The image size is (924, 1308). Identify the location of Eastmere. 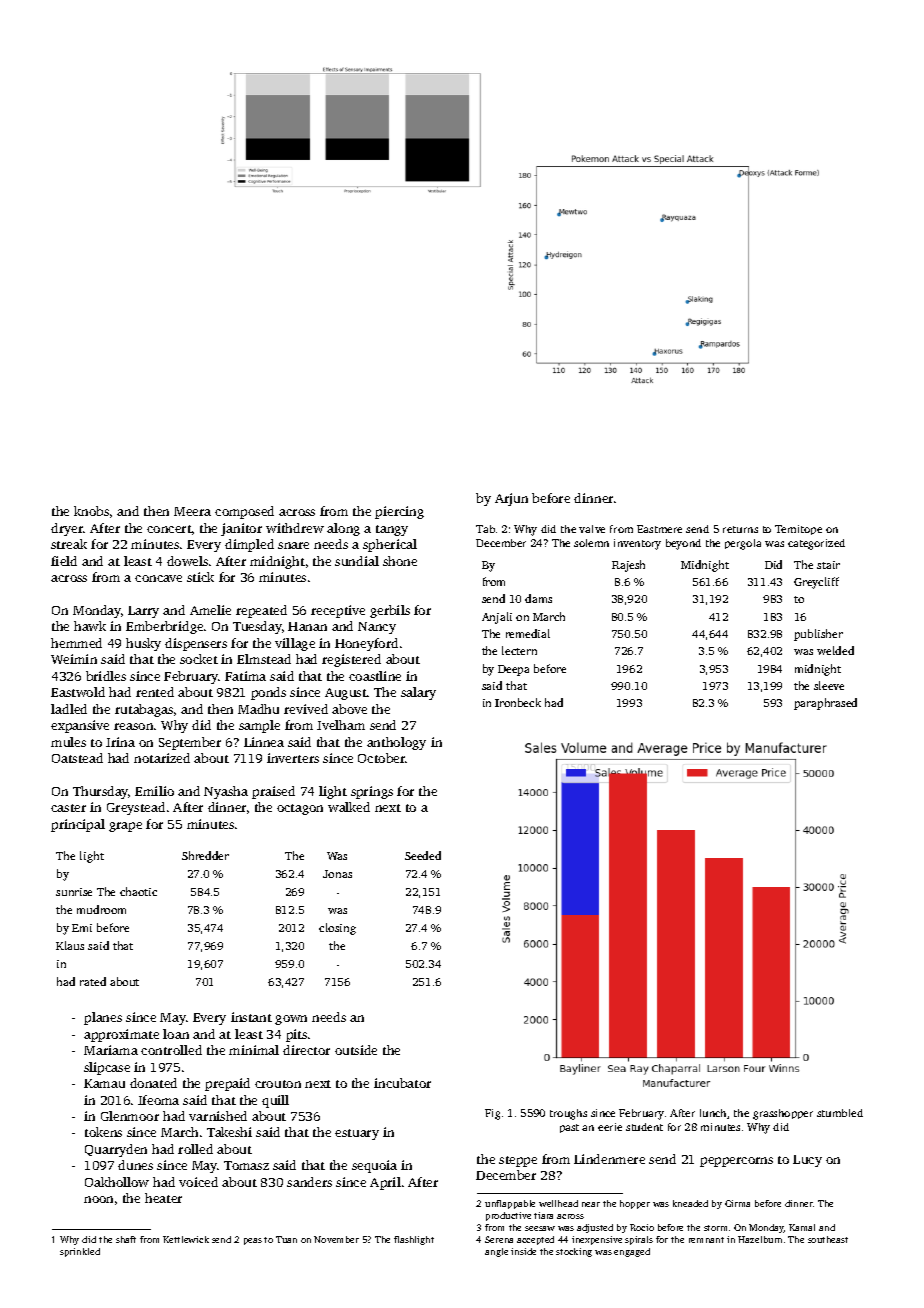
(659, 529).
